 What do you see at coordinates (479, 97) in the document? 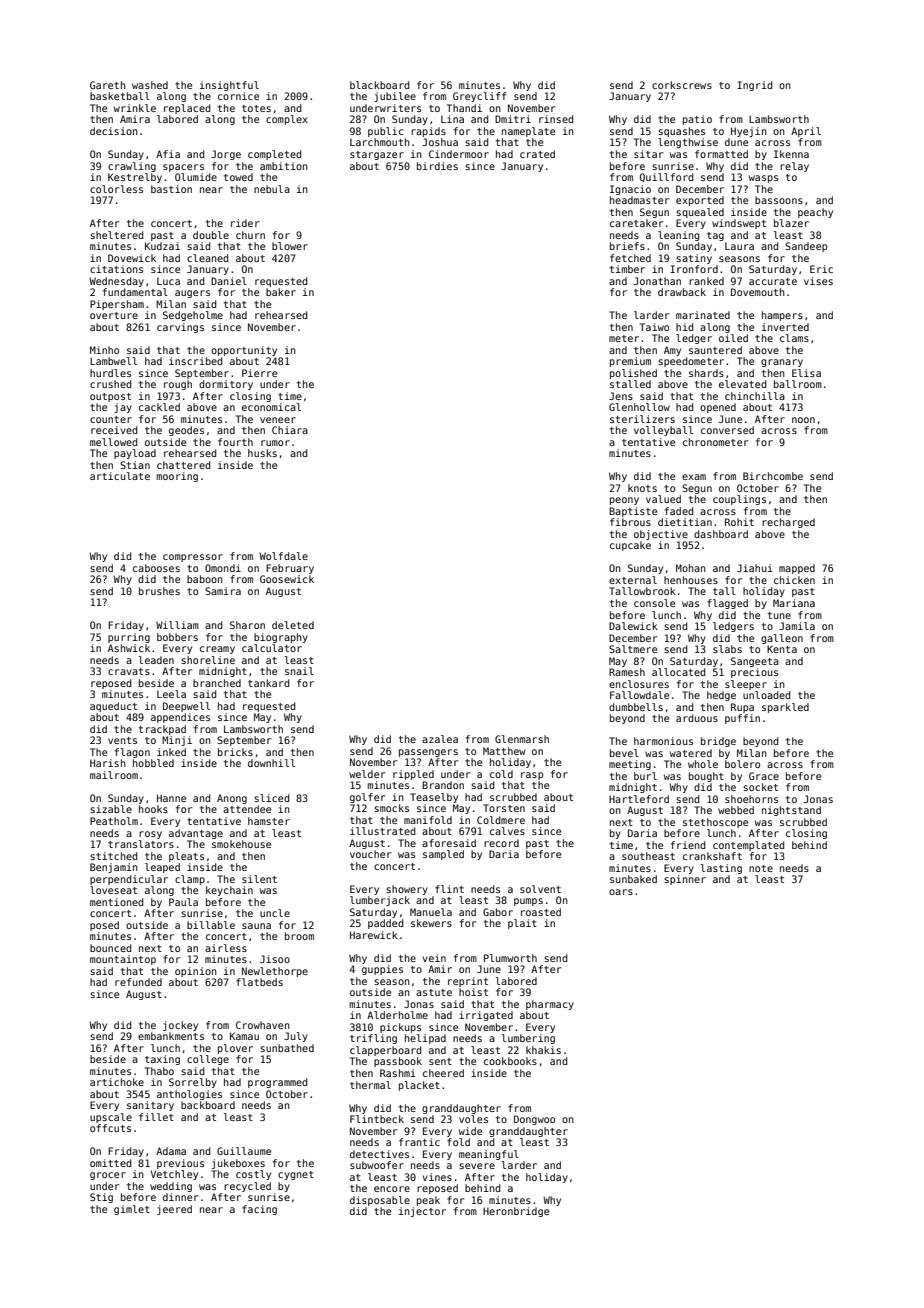
I see `Greycliff` at bounding box center [479, 97].
